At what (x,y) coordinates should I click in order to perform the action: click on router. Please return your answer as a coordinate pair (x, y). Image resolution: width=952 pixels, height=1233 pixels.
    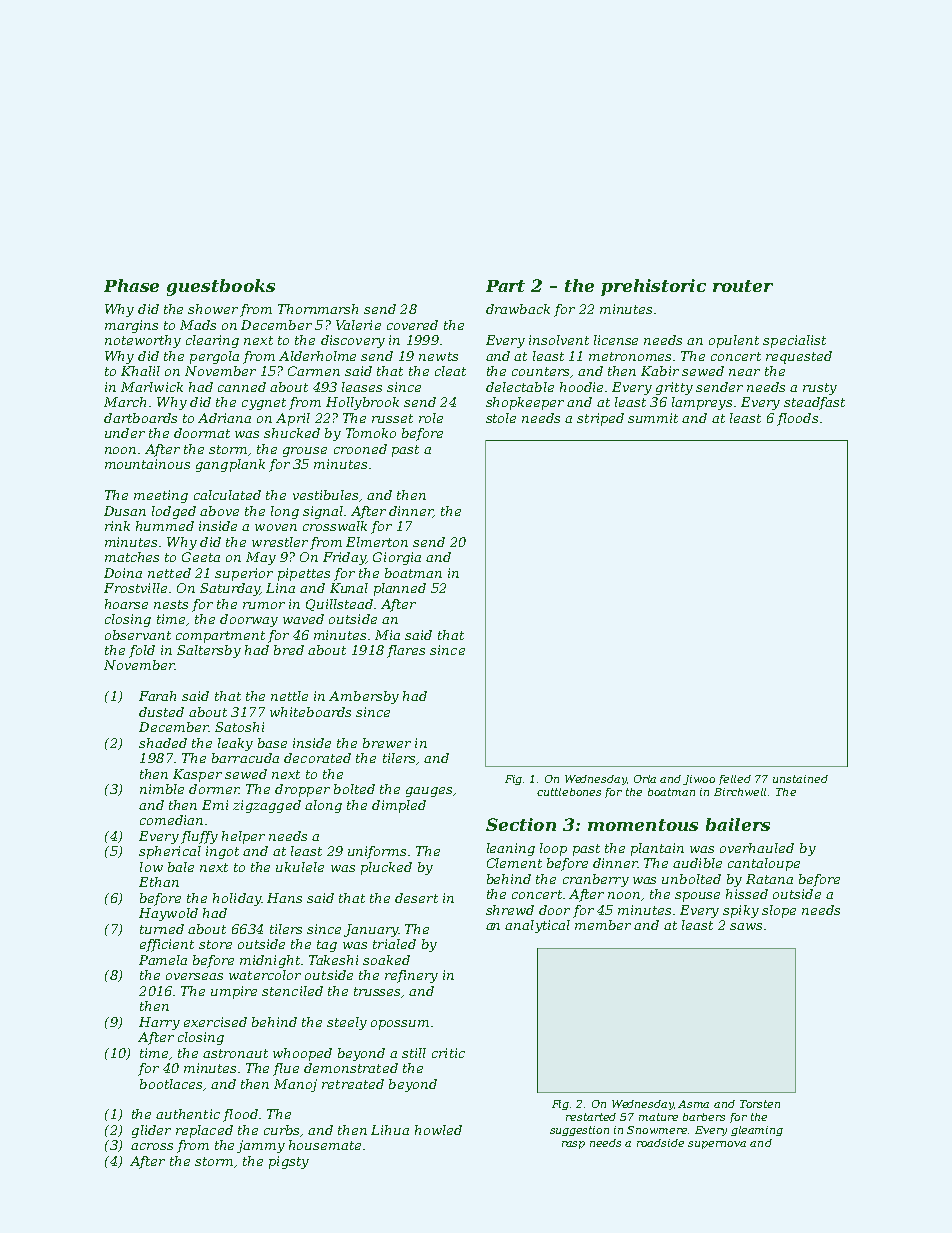
    Looking at the image, I should click on (743, 286).
